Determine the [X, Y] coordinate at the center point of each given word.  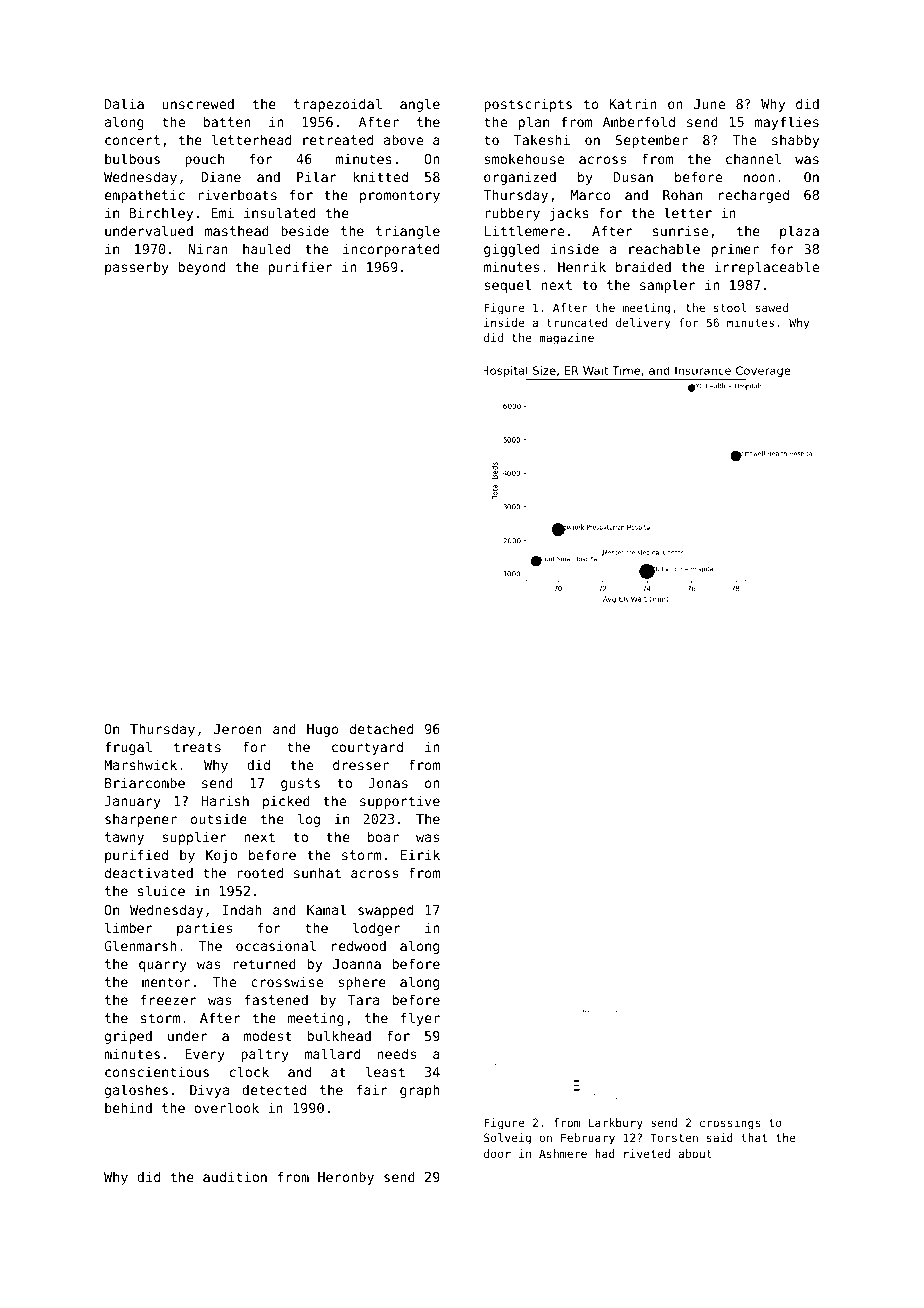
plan [534, 123]
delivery [643, 324]
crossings [730, 1124]
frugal [128, 748]
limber [129, 927]
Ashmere [563, 1153]
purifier [301, 268]
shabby [795, 141]
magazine [566, 339]
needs [397, 1053]
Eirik [420, 854]
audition [235, 1176]
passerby [137, 268]
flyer [420, 1019]
